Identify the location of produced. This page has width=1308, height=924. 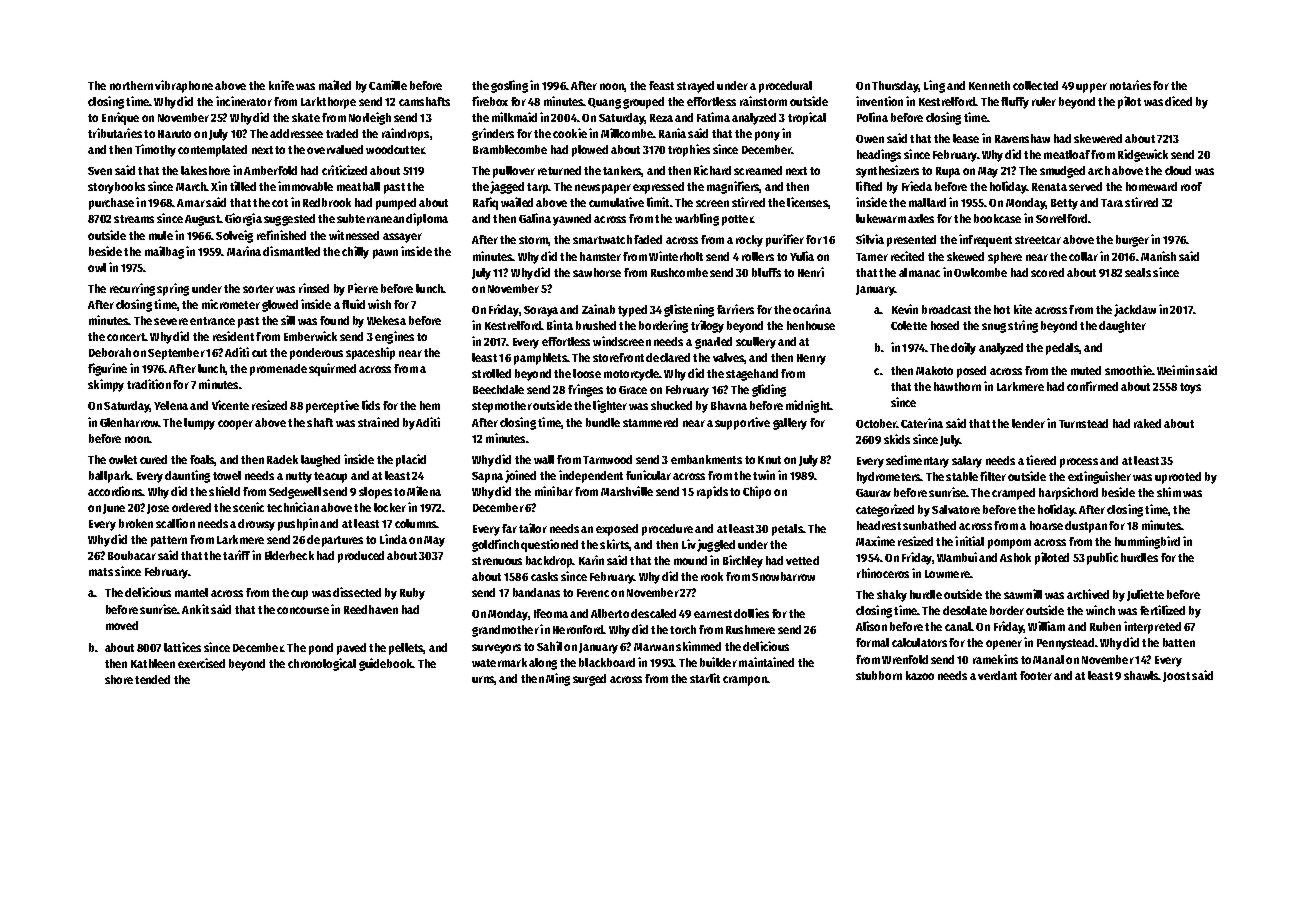
(361, 557).
